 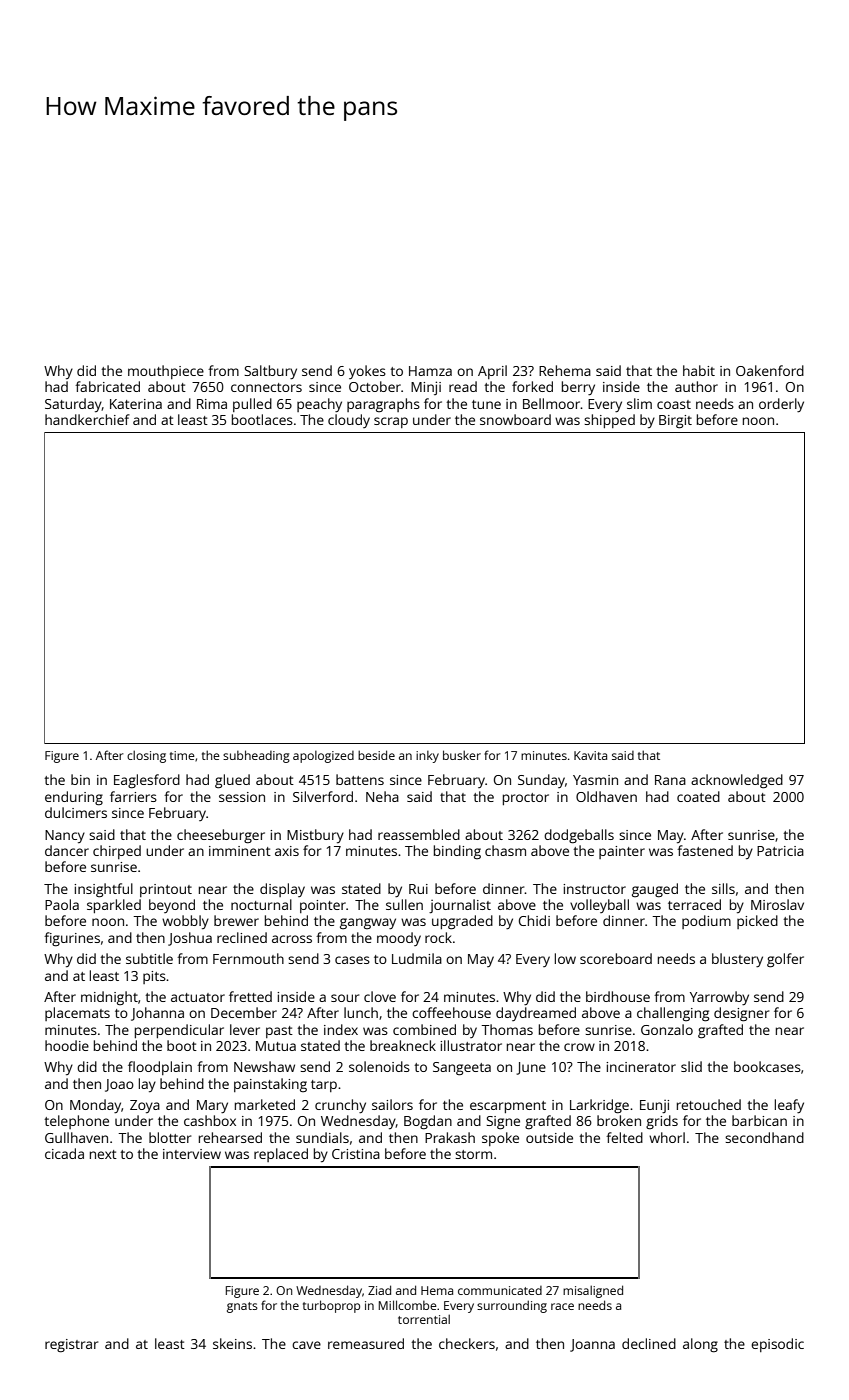 I want to click on clove, so click(x=380, y=996).
